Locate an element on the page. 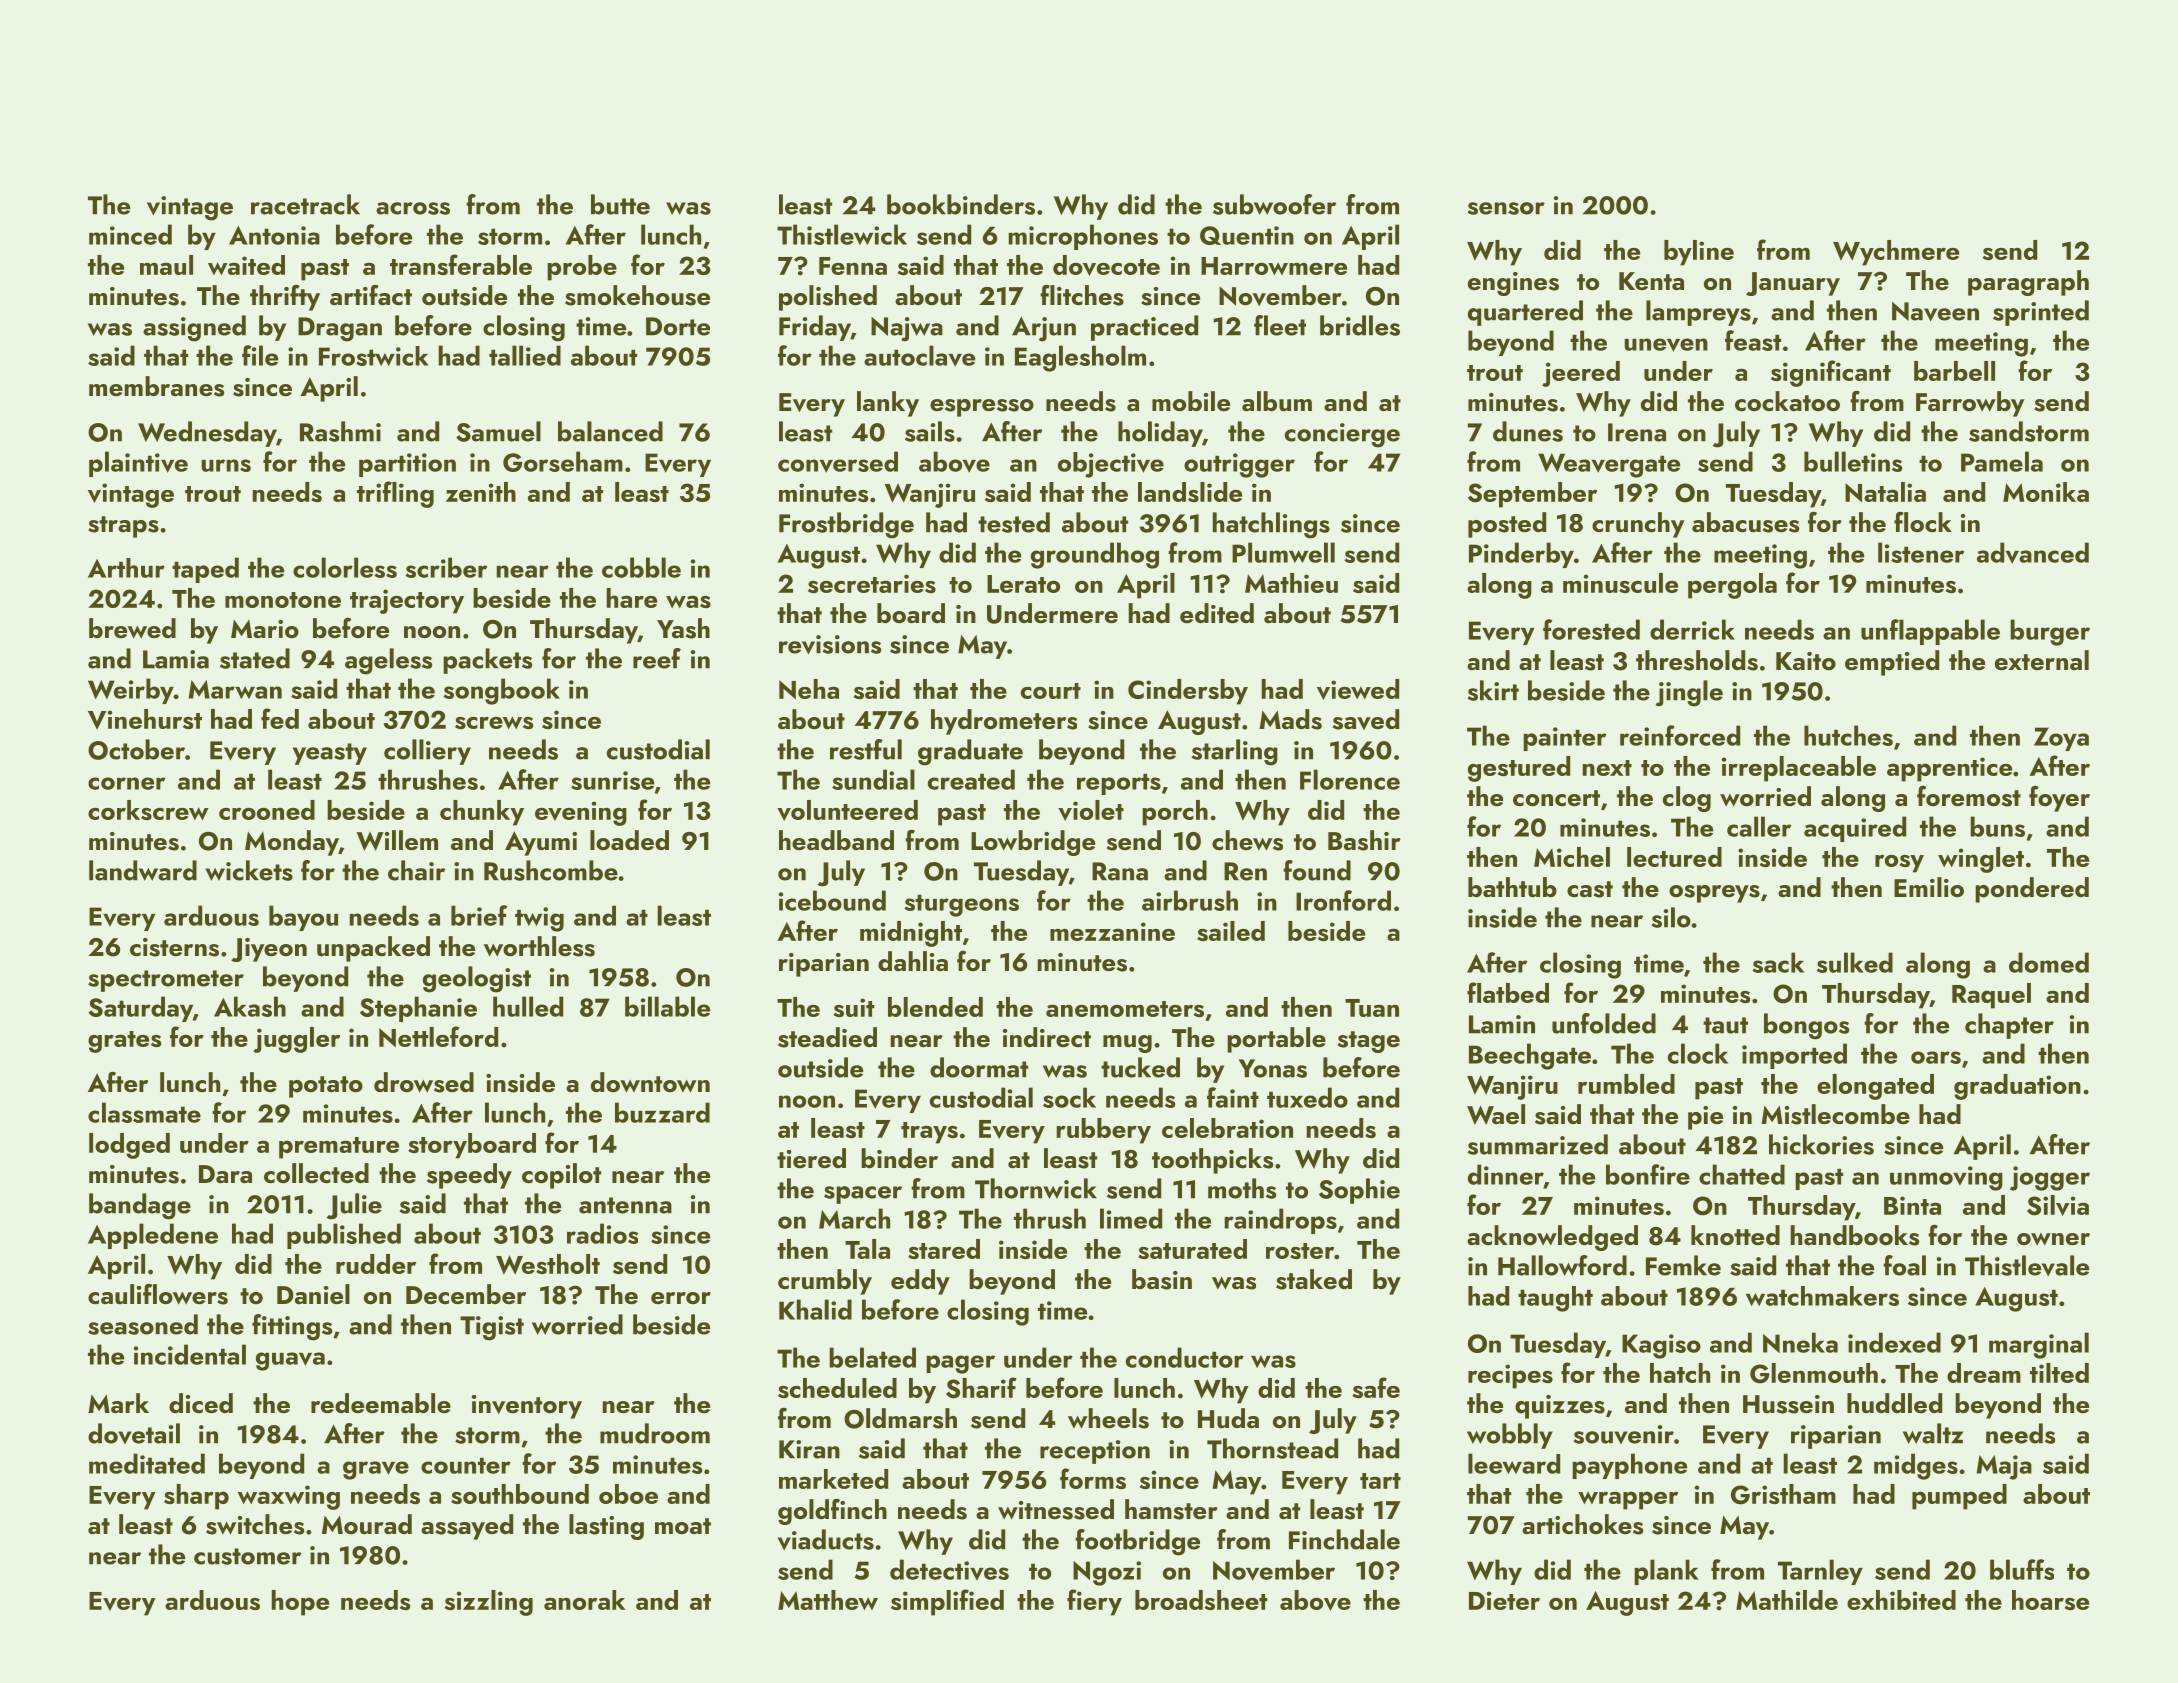 The width and height of the document is (2178, 1683). sizzling is located at coordinates (489, 1603).
